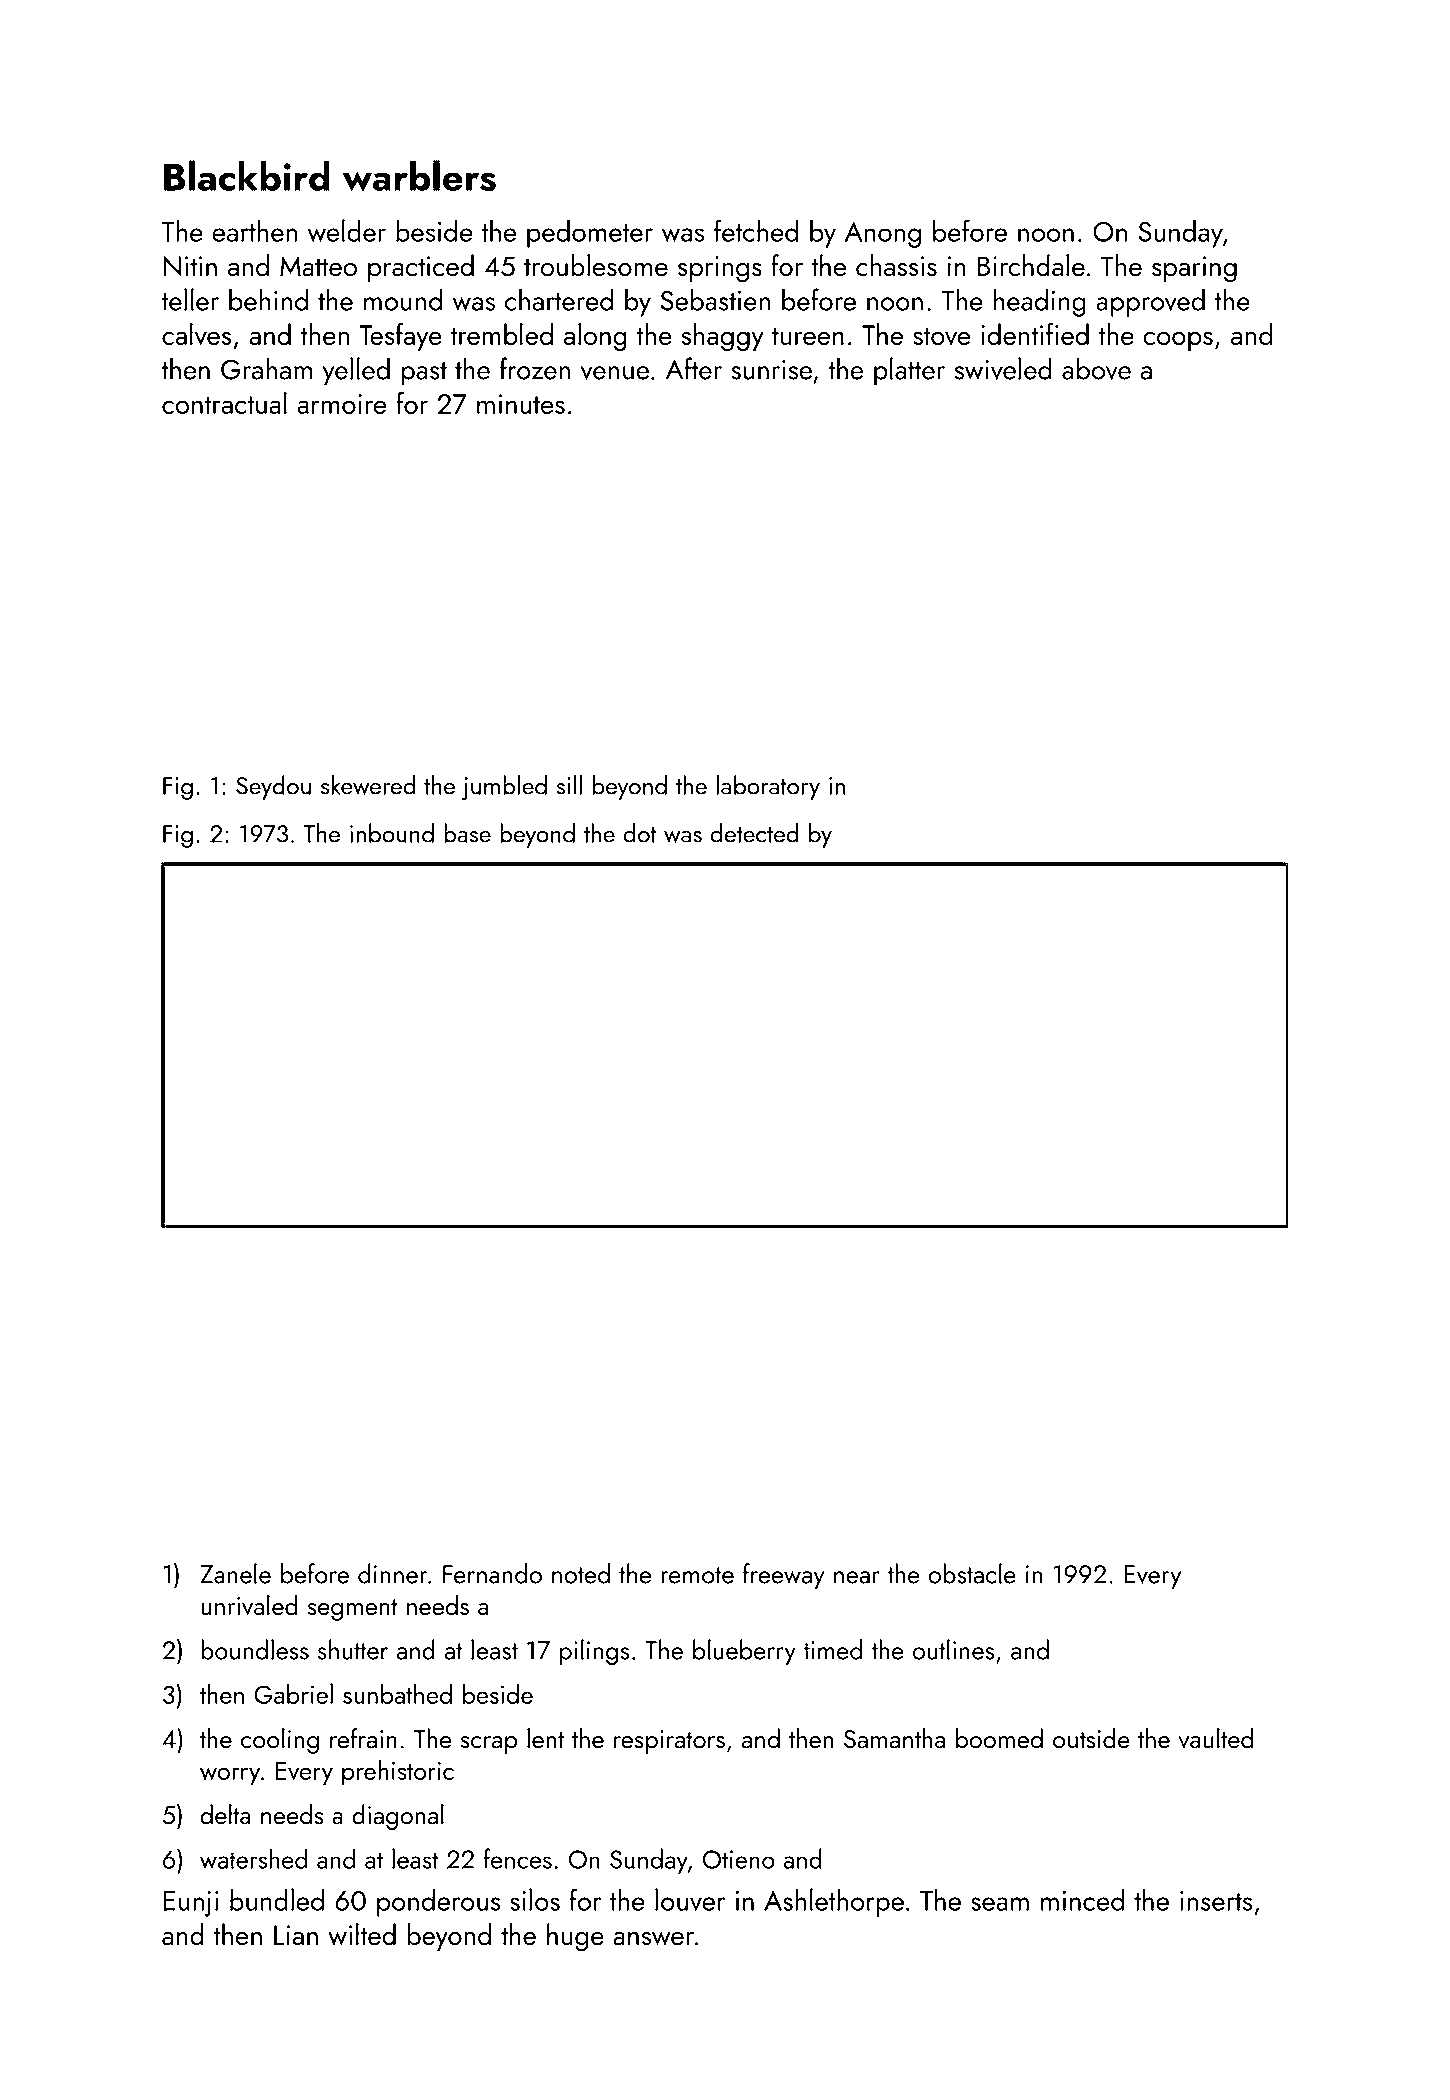  Describe the element at coordinates (640, 833) in the document. I see `dot` at that location.
